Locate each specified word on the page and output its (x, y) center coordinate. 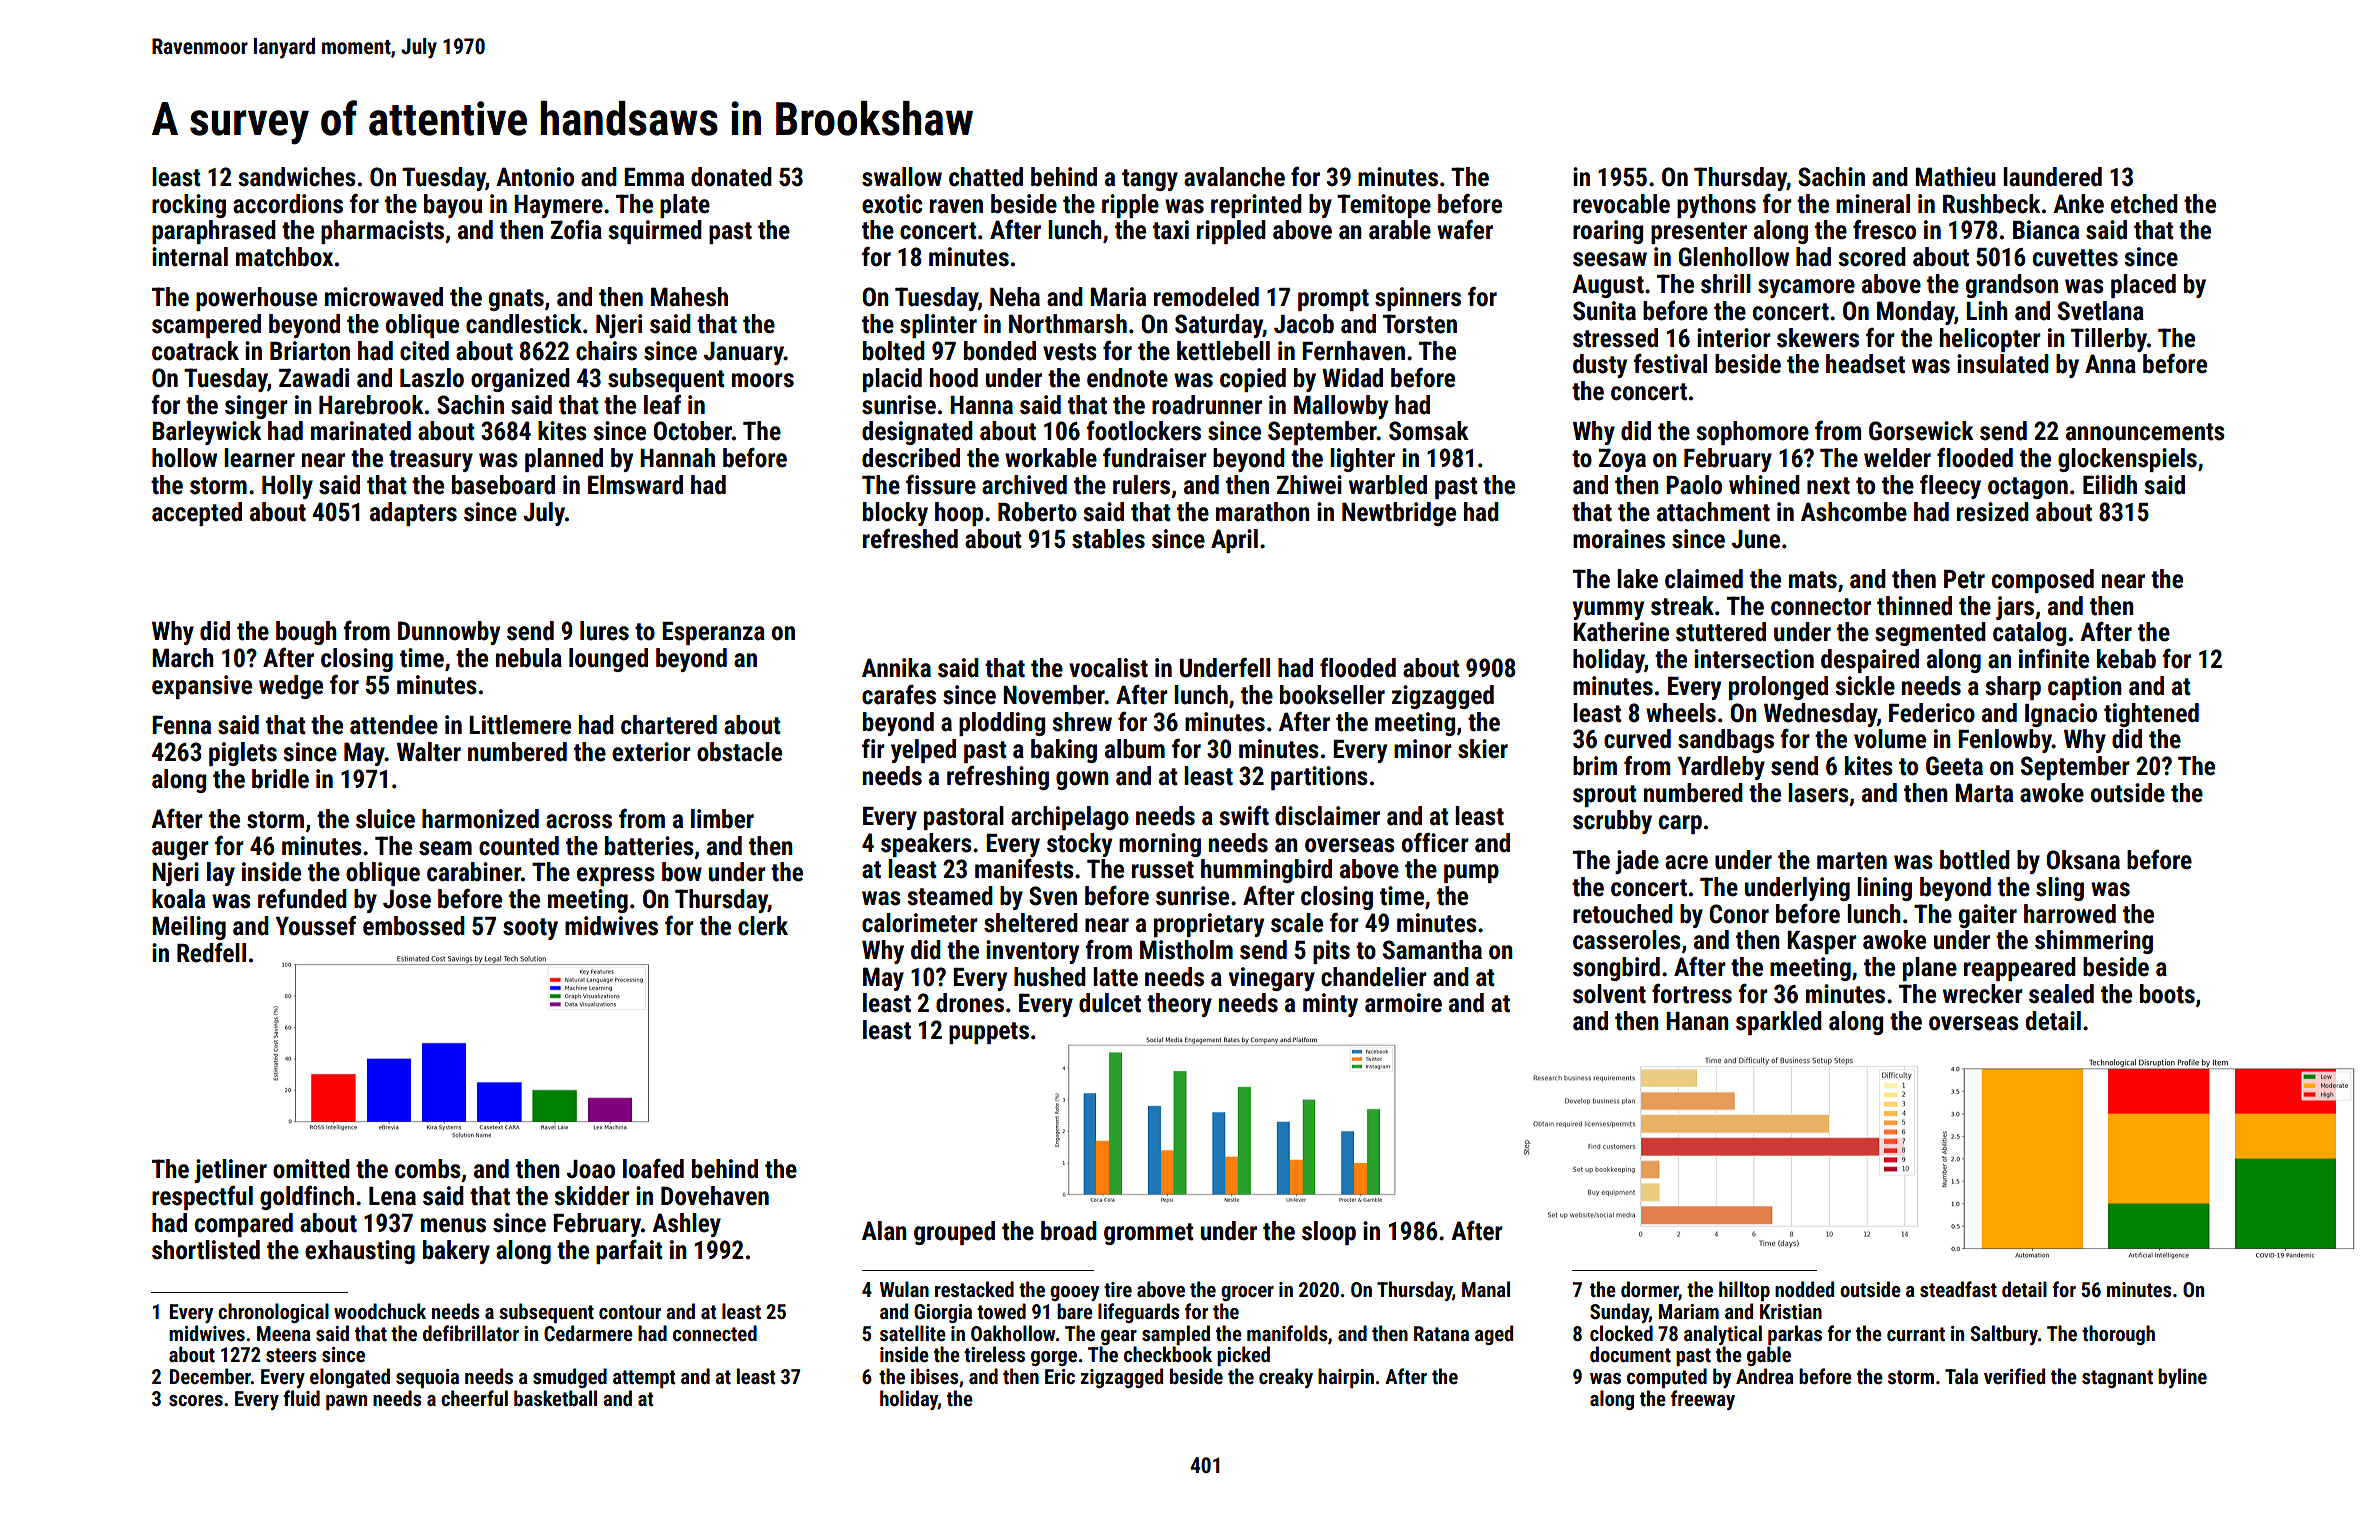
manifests (1024, 869)
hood (954, 378)
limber (722, 819)
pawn (346, 1402)
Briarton (310, 351)
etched (2144, 204)
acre (1686, 862)
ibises (935, 1376)
